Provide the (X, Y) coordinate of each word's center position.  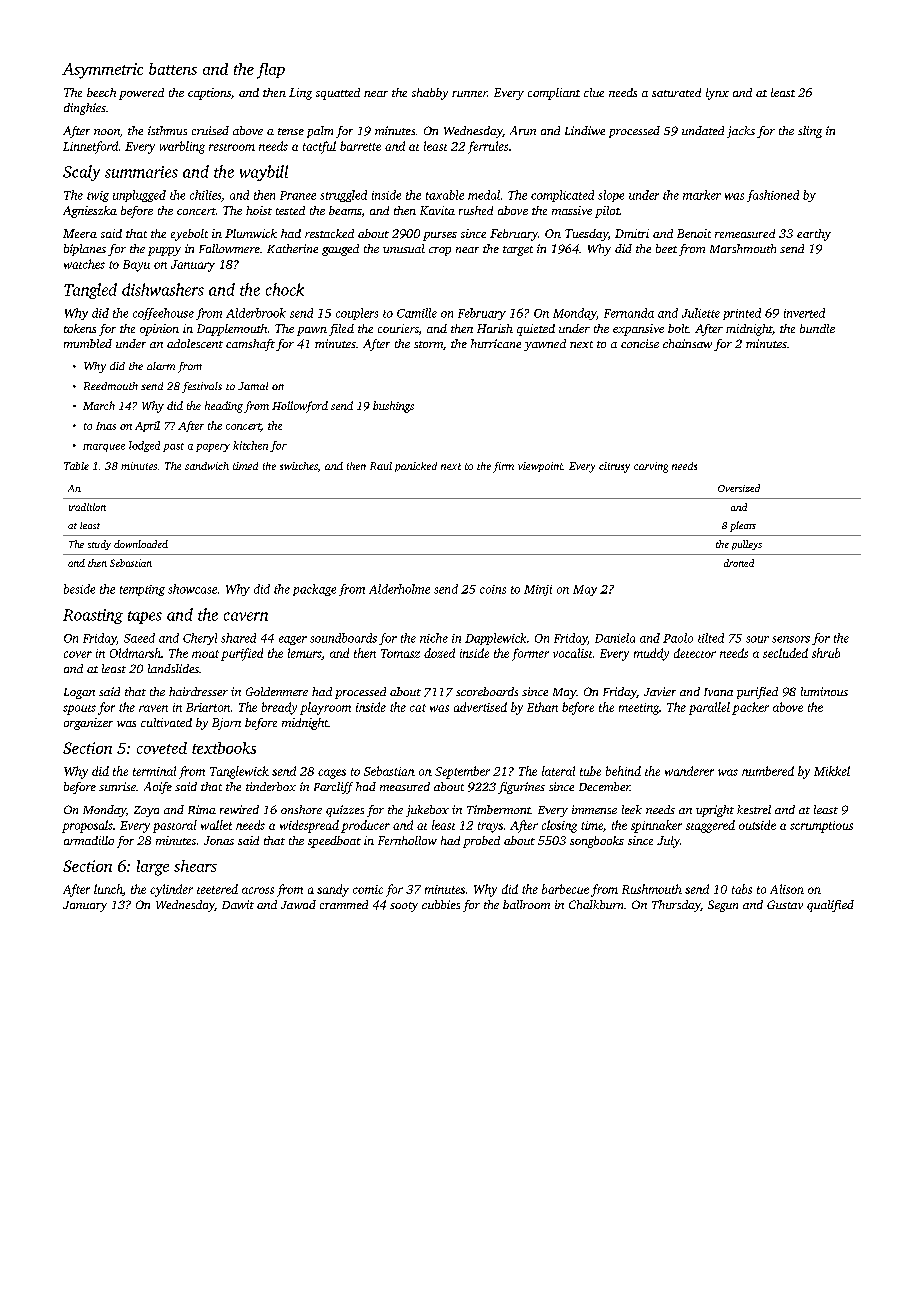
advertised (480, 707)
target (518, 251)
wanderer (689, 771)
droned (739, 563)
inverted (804, 313)
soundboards (343, 638)
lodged (144, 446)
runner (469, 94)
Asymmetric (102, 71)
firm (503, 467)
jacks (741, 132)
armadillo (89, 840)
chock (285, 289)
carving (651, 467)
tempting (142, 590)
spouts (79, 710)
